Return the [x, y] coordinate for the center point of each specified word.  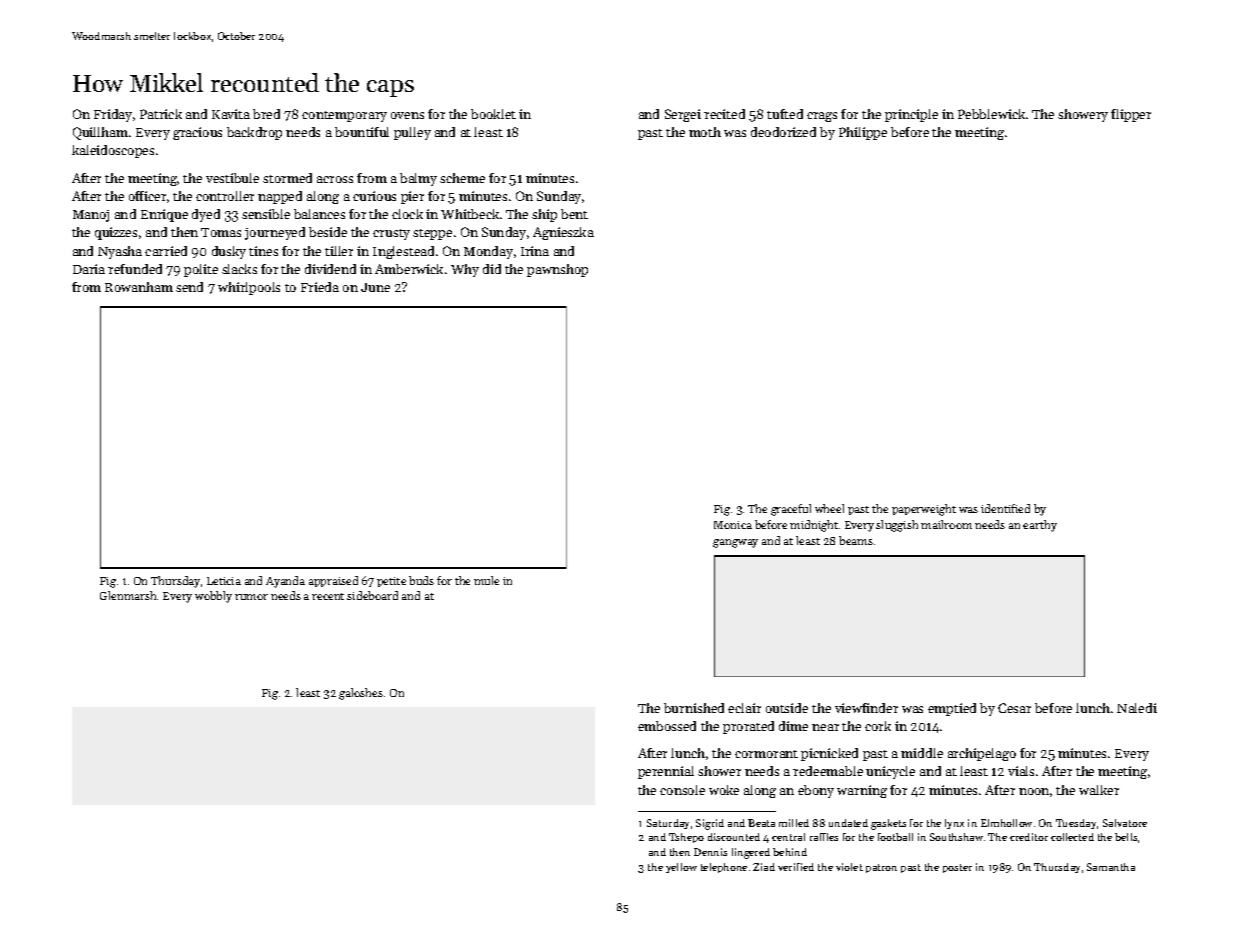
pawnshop [557, 270]
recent [328, 596]
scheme [462, 178]
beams [856, 540]
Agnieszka [563, 233]
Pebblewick [991, 114]
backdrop [254, 133]
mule [486, 580]
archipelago [982, 754]
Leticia [224, 581]
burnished [694, 708]
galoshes [361, 694]
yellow [681, 868]
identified [1005, 508]
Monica [733, 525]
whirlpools [249, 288]
